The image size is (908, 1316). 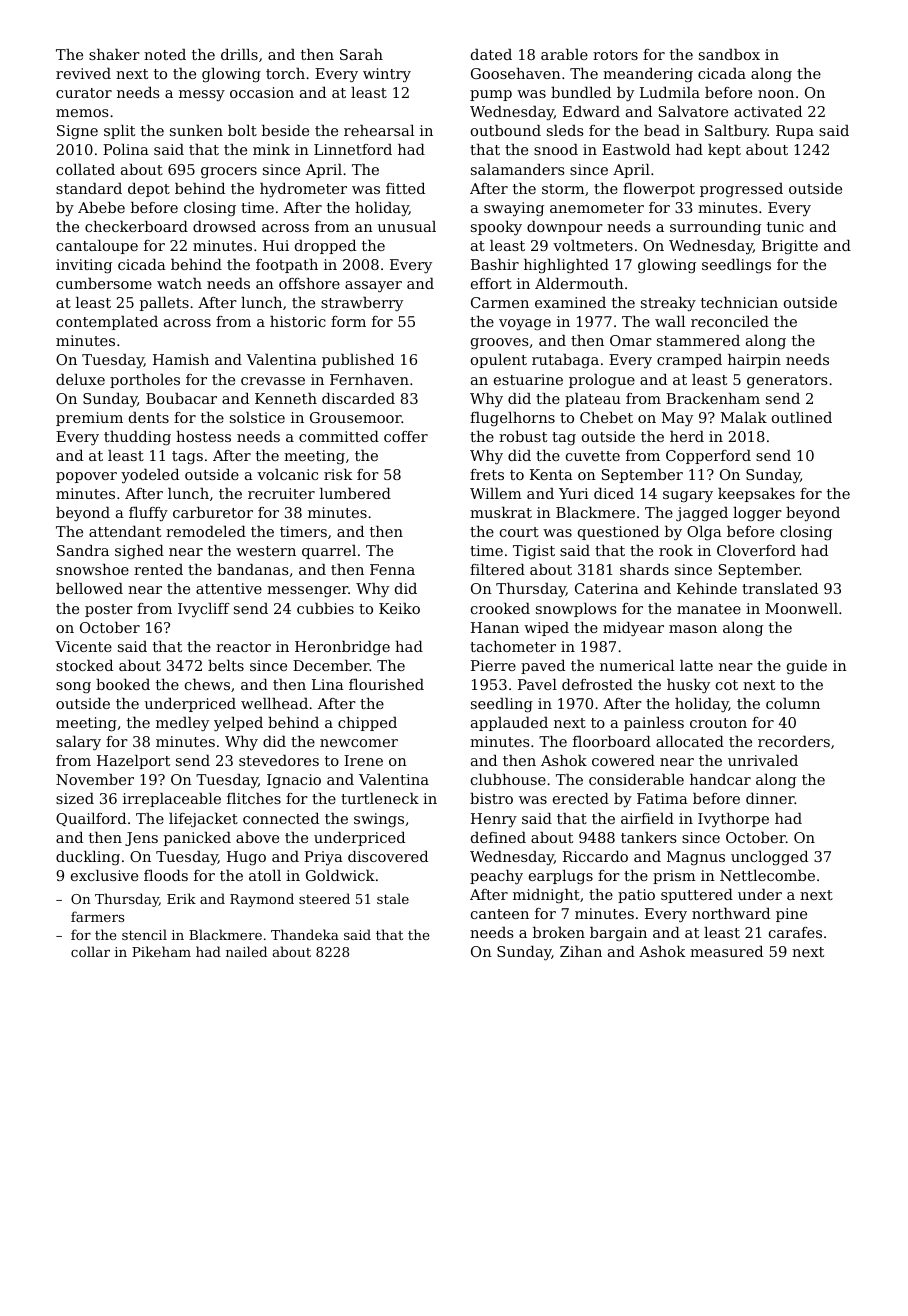 I want to click on Moonwell, so click(x=801, y=608).
